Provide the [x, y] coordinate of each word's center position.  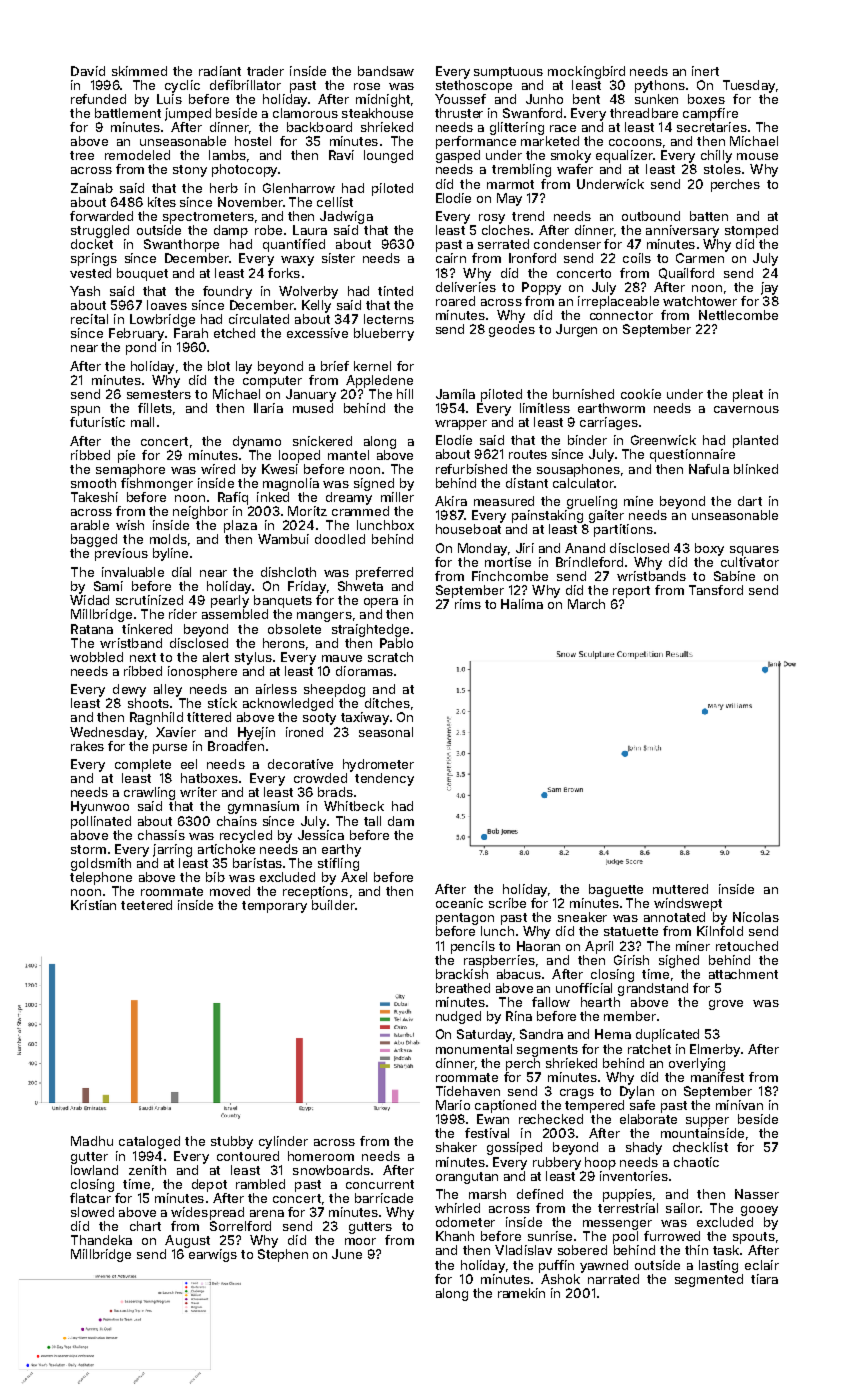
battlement [128, 113]
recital [89, 319]
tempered [594, 1106]
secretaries [712, 127]
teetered [146, 905]
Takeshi [94, 497]
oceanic [459, 903]
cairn [451, 258]
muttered [680, 889]
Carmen [700, 258]
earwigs [213, 1255]
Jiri [525, 548]
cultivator [750, 562]
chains [237, 821]
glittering [517, 128]
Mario [453, 1105]
